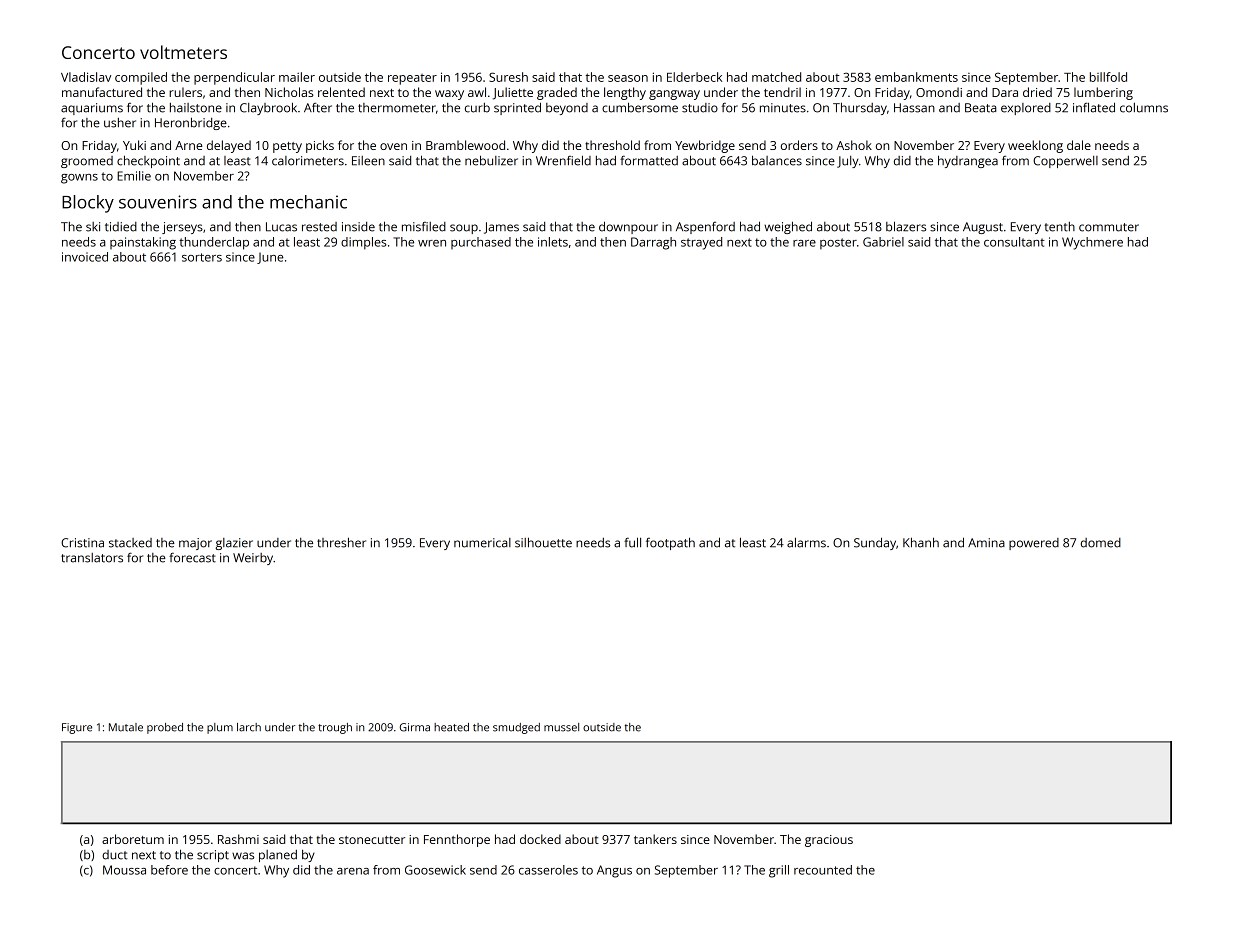 The image size is (1233, 952). What do you see at coordinates (553, 242) in the screenshot?
I see `inlets` at bounding box center [553, 242].
